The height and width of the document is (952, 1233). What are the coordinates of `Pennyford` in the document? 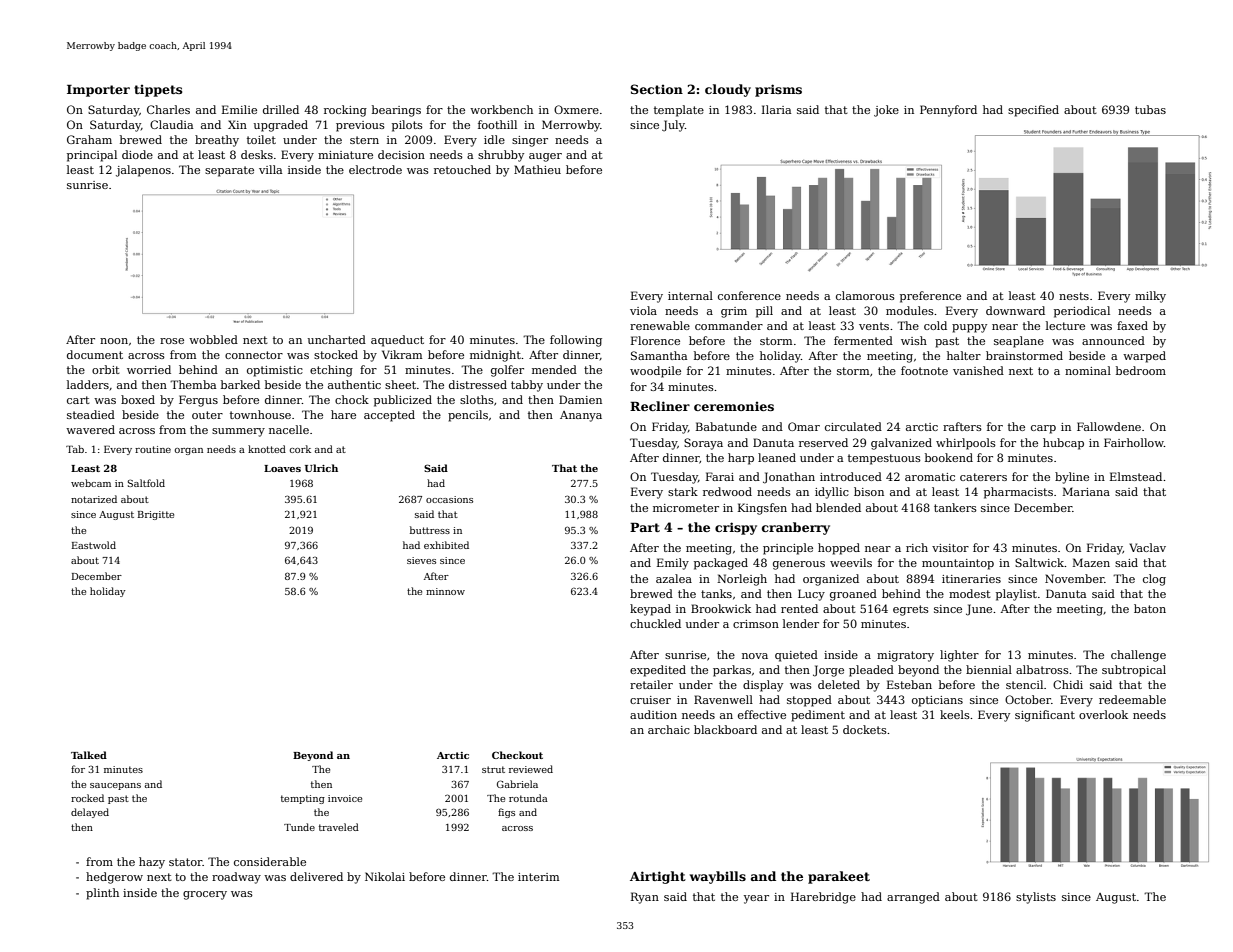 It's located at (948, 111).
